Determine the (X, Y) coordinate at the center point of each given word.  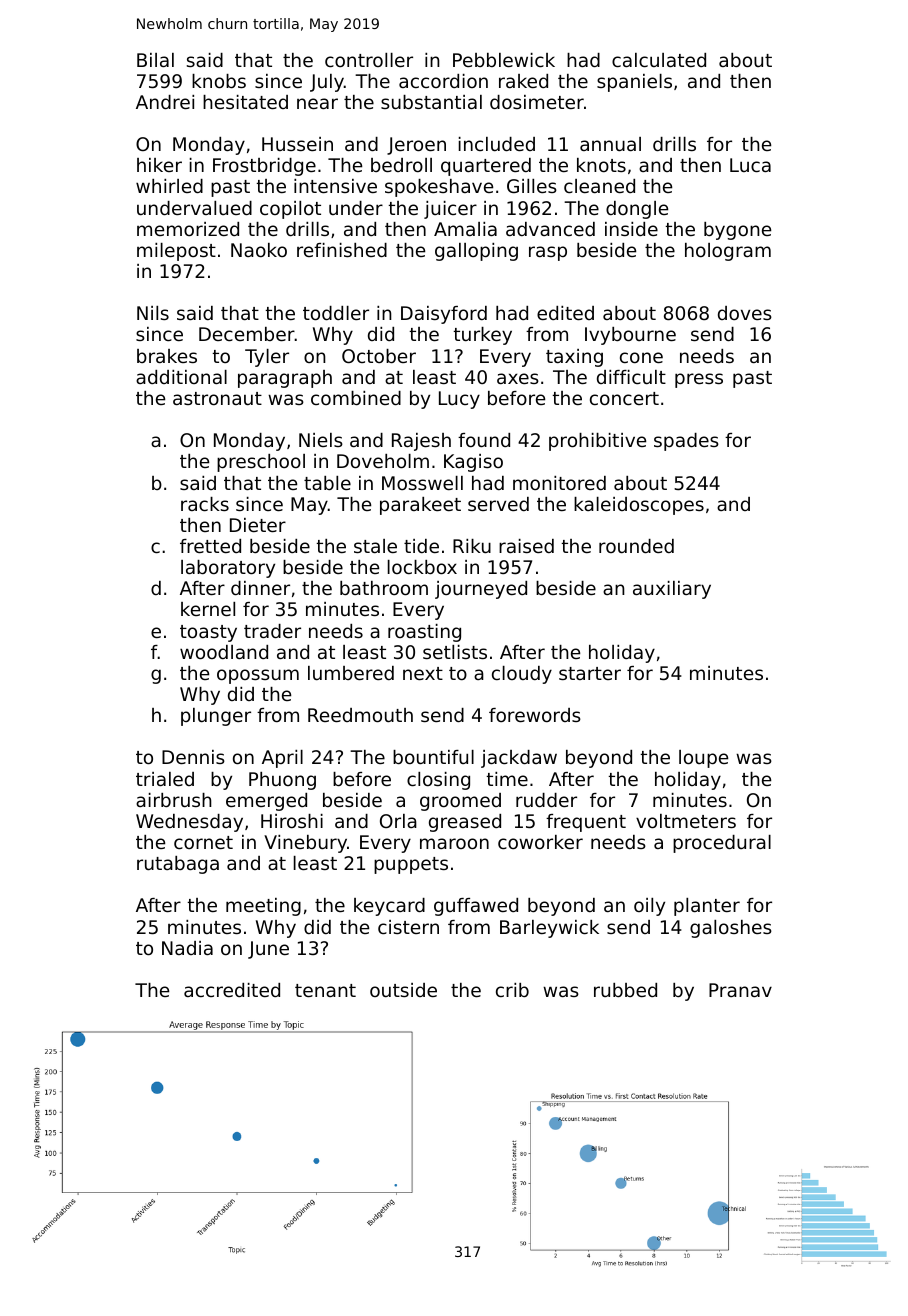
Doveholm (383, 461)
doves (745, 313)
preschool (261, 463)
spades (686, 442)
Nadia (187, 948)
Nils (153, 313)
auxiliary (672, 590)
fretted (210, 546)
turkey (482, 336)
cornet (203, 842)
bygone (737, 231)
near (317, 103)
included (497, 144)
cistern (408, 927)
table (327, 483)
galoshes (731, 929)
